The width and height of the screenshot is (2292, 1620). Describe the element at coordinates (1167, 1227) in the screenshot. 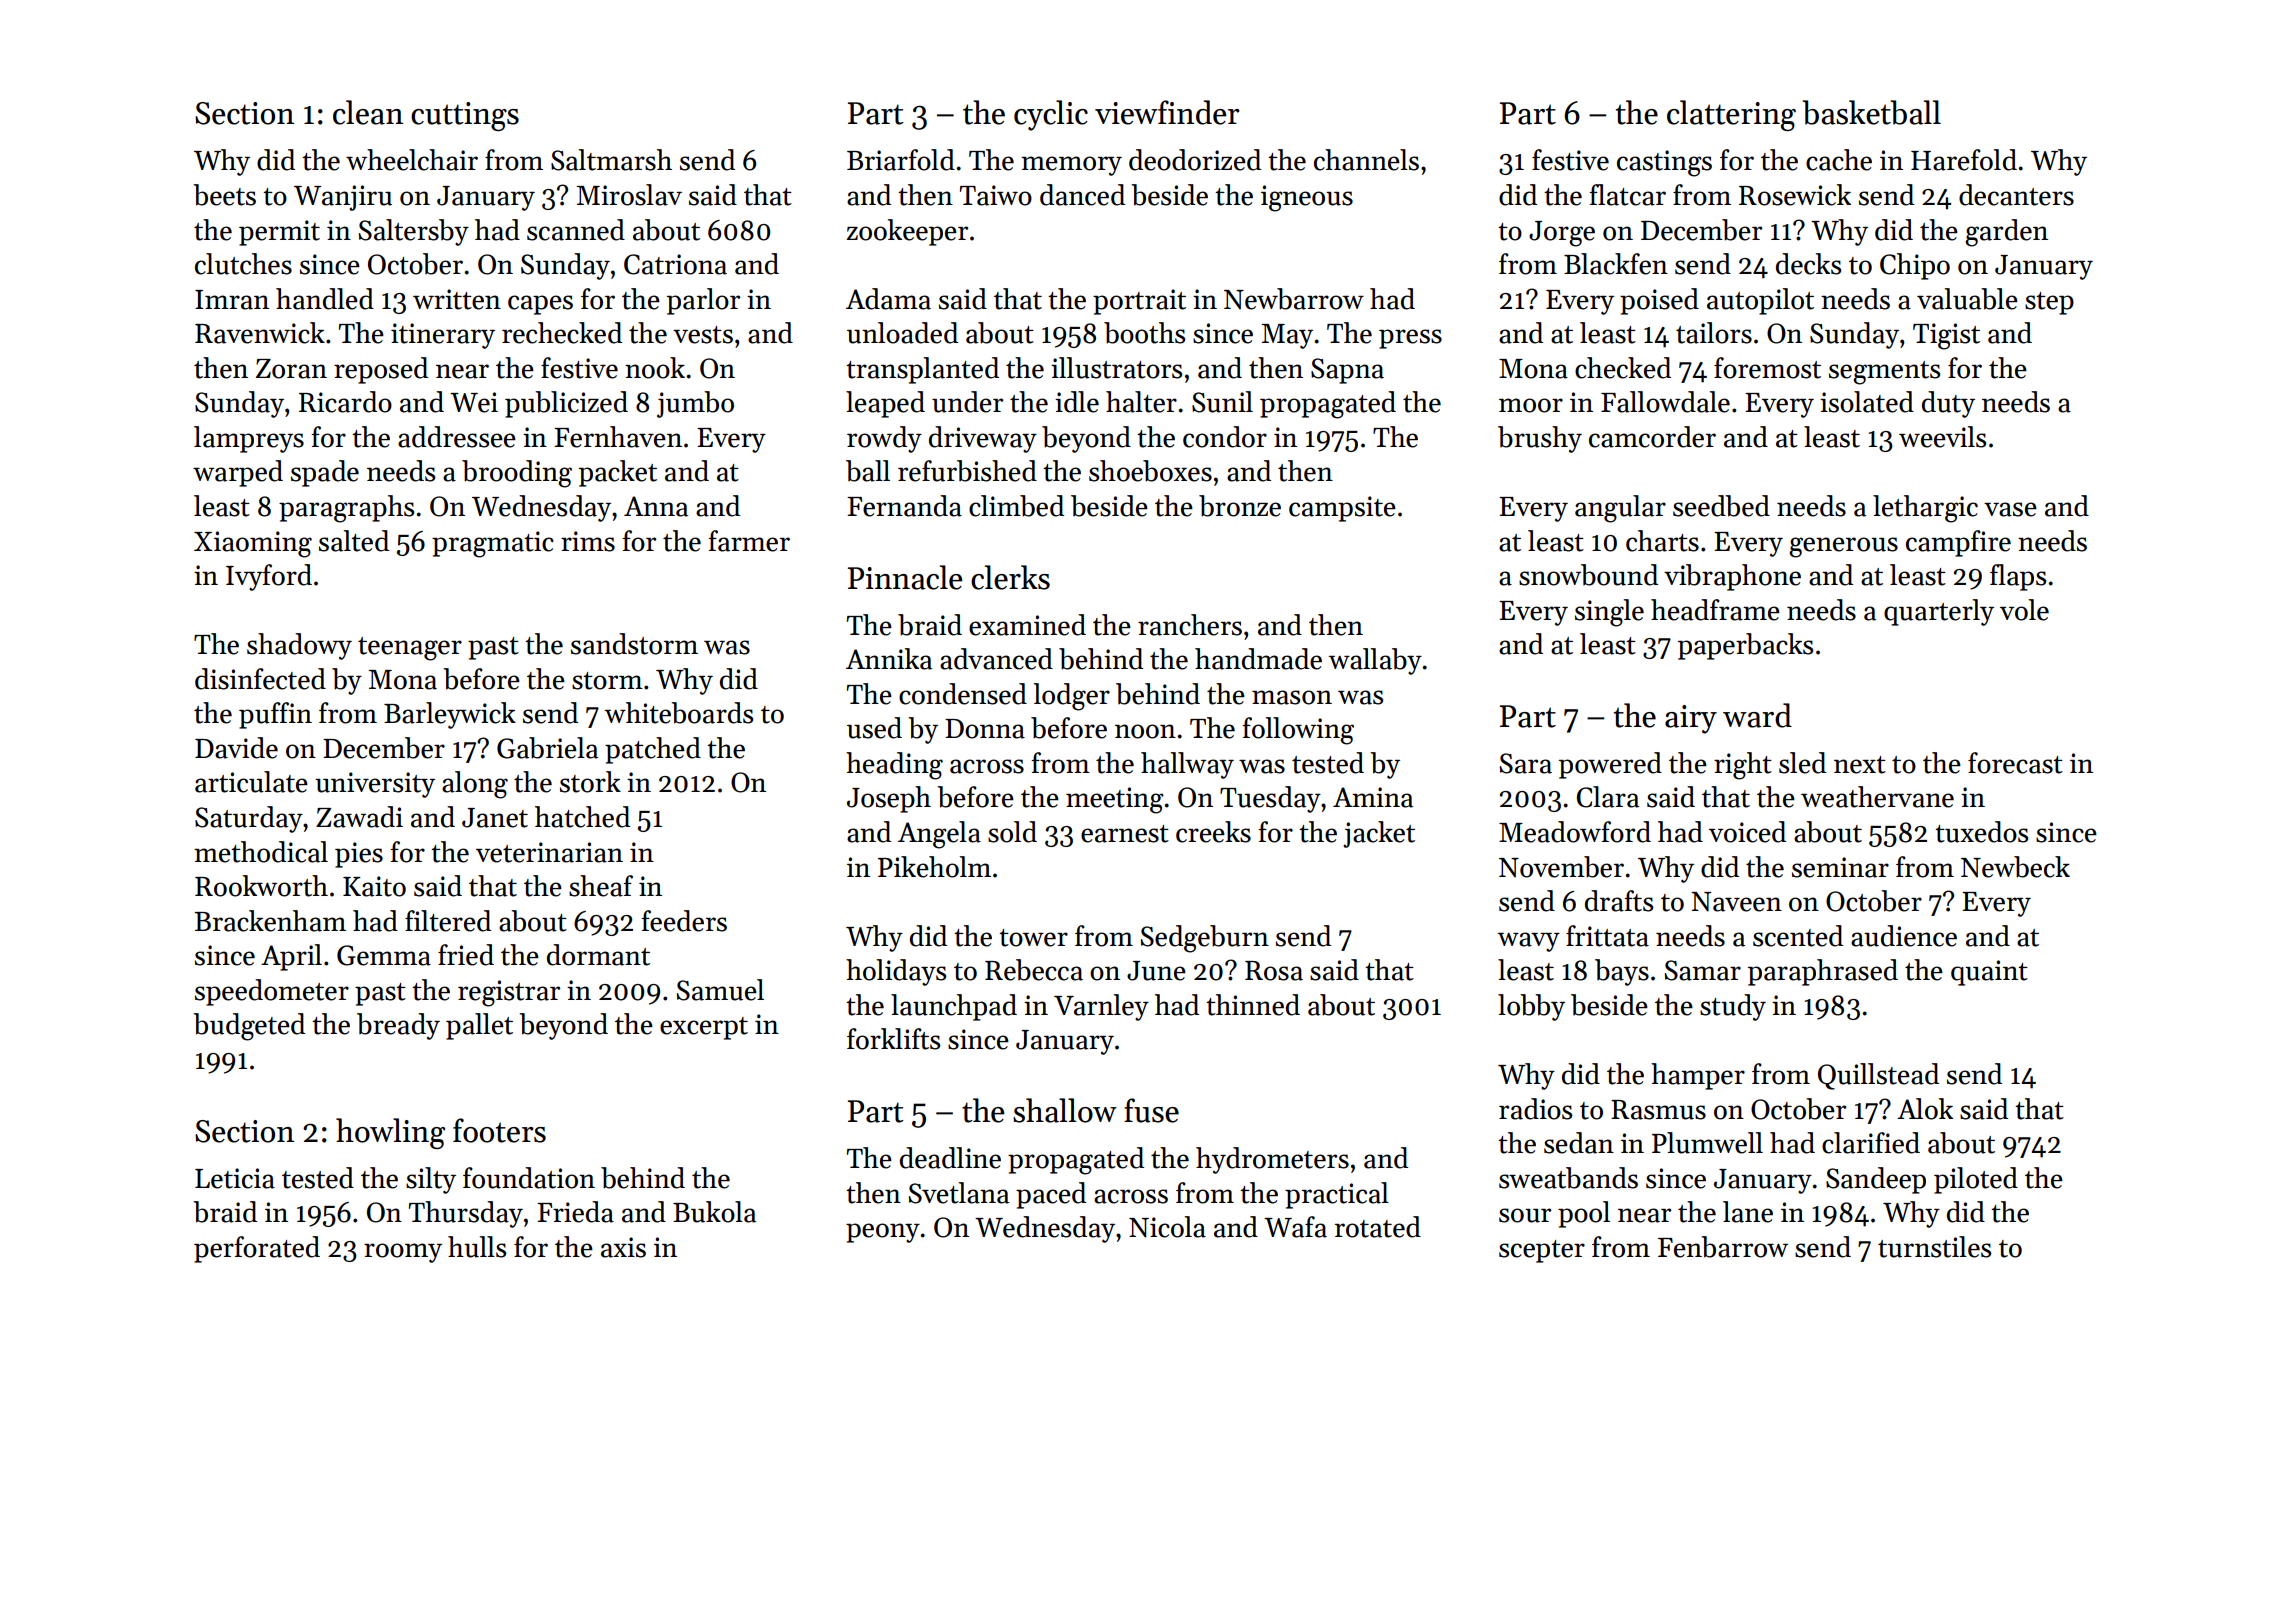

I see `Nicola` at that location.
